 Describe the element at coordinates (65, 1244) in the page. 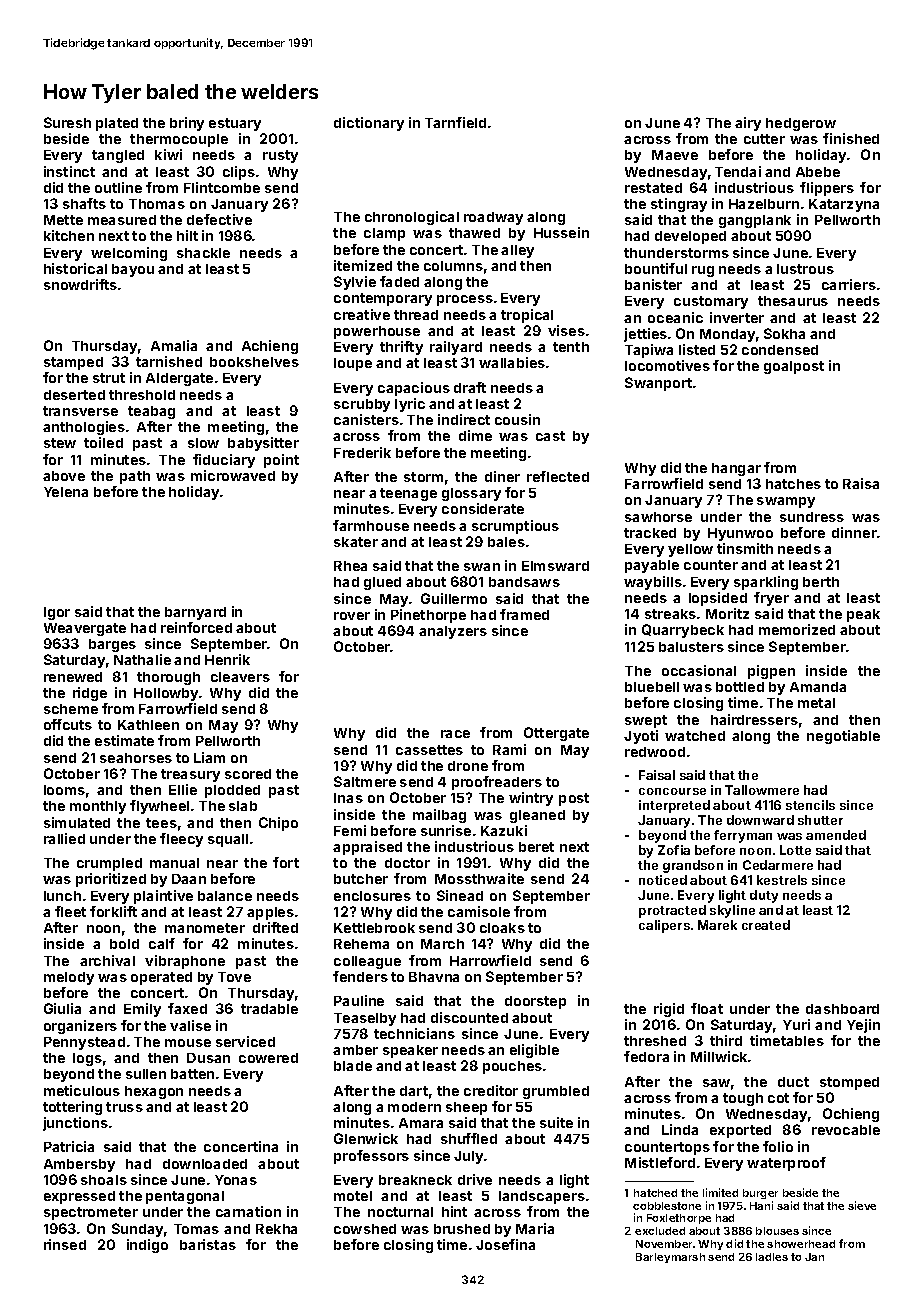

I see `rinsed` at that location.
